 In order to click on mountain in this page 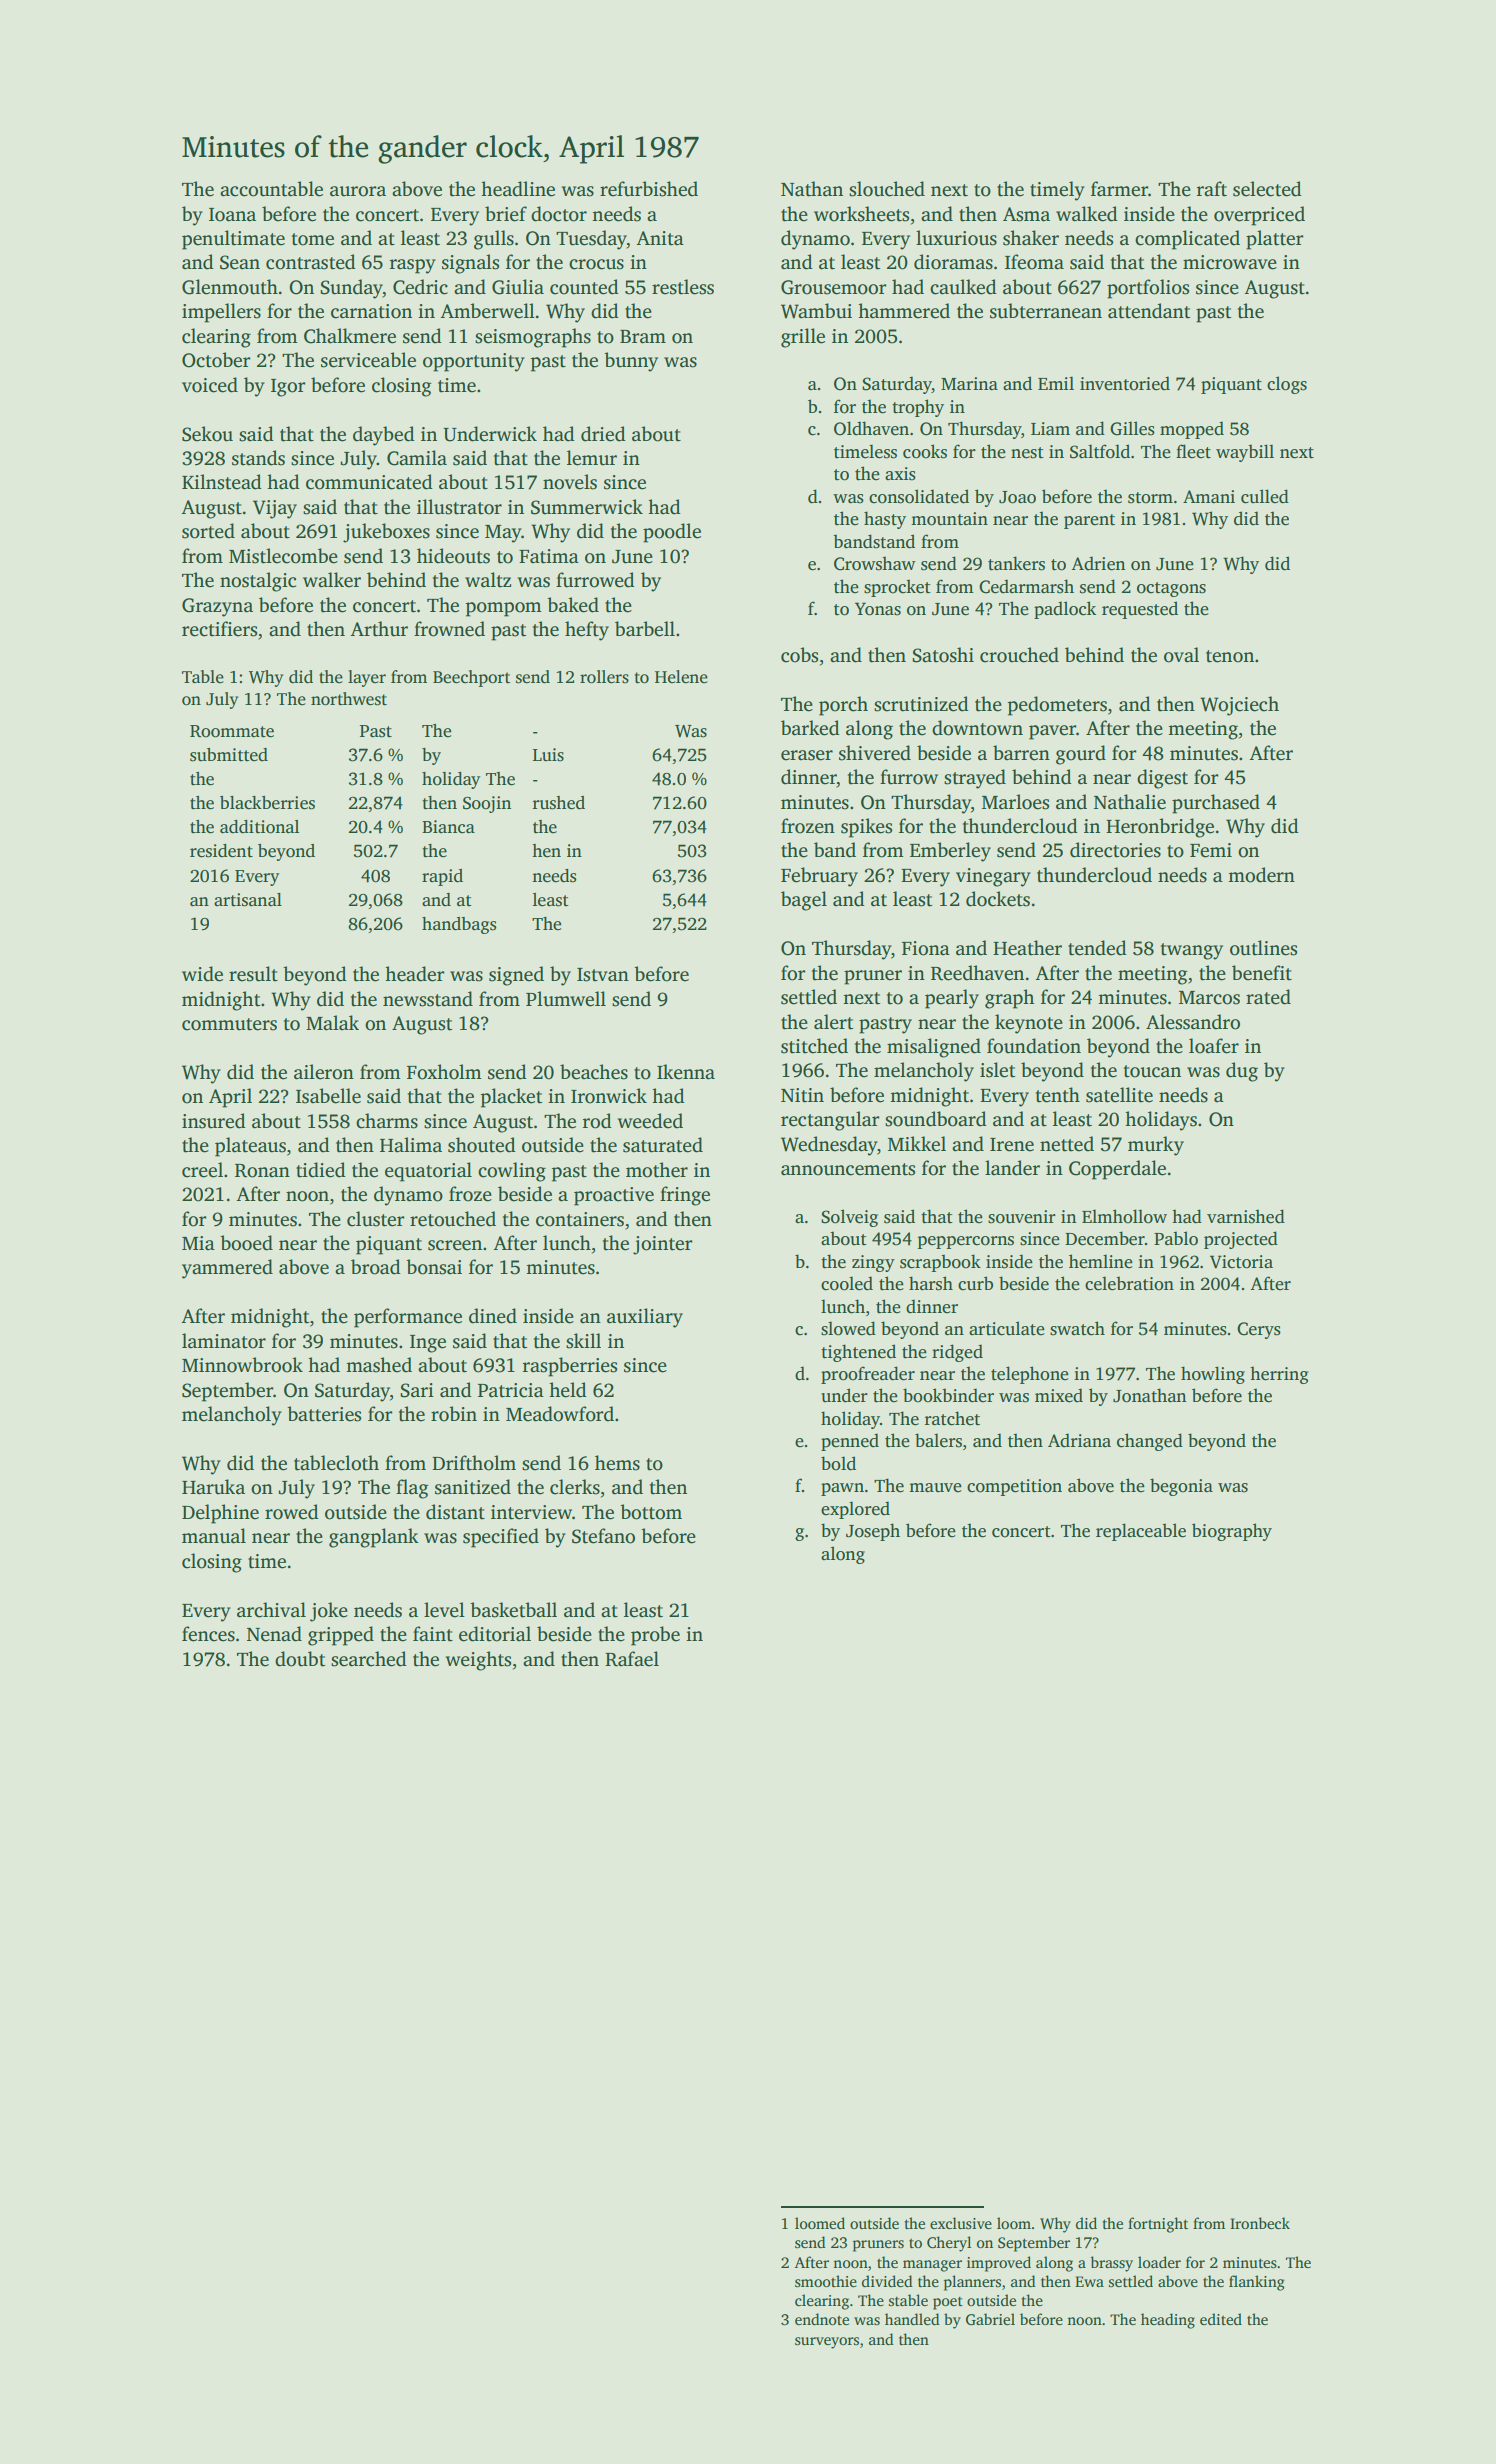, I will do `click(949, 519)`.
